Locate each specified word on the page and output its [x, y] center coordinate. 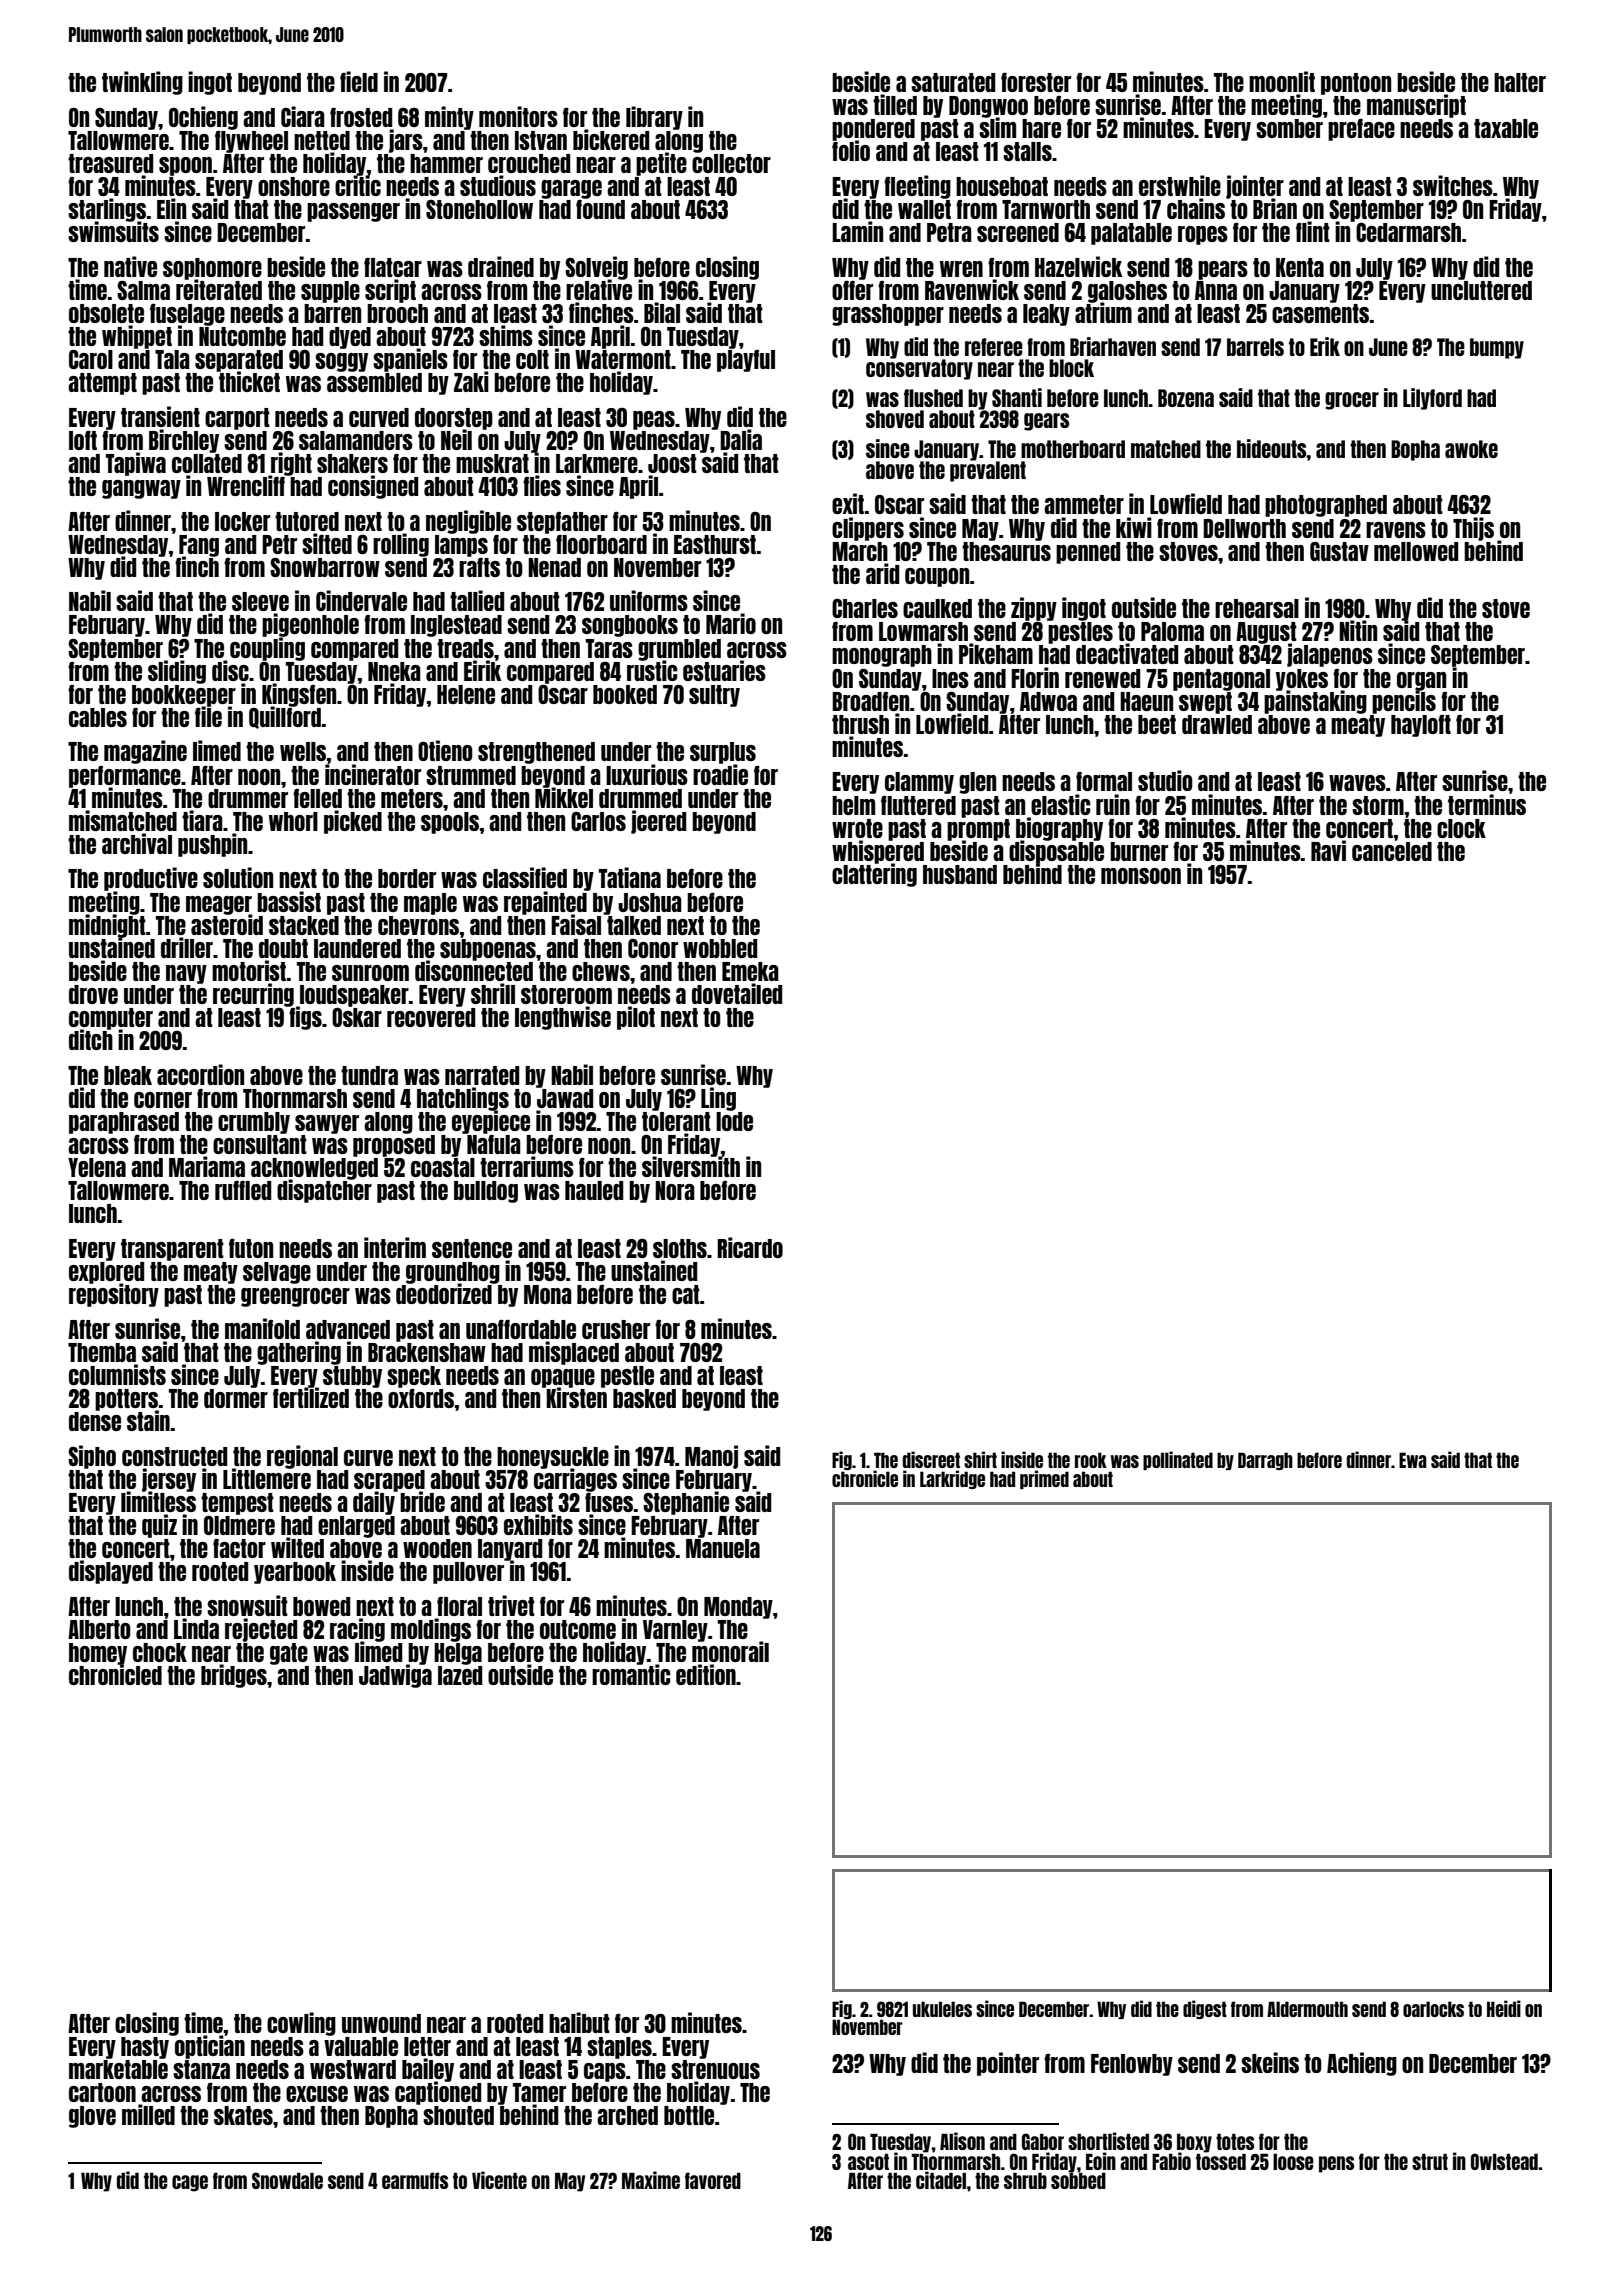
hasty [145, 2048]
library [654, 118]
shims [506, 335]
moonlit [1282, 81]
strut [1430, 2162]
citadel [941, 2180]
